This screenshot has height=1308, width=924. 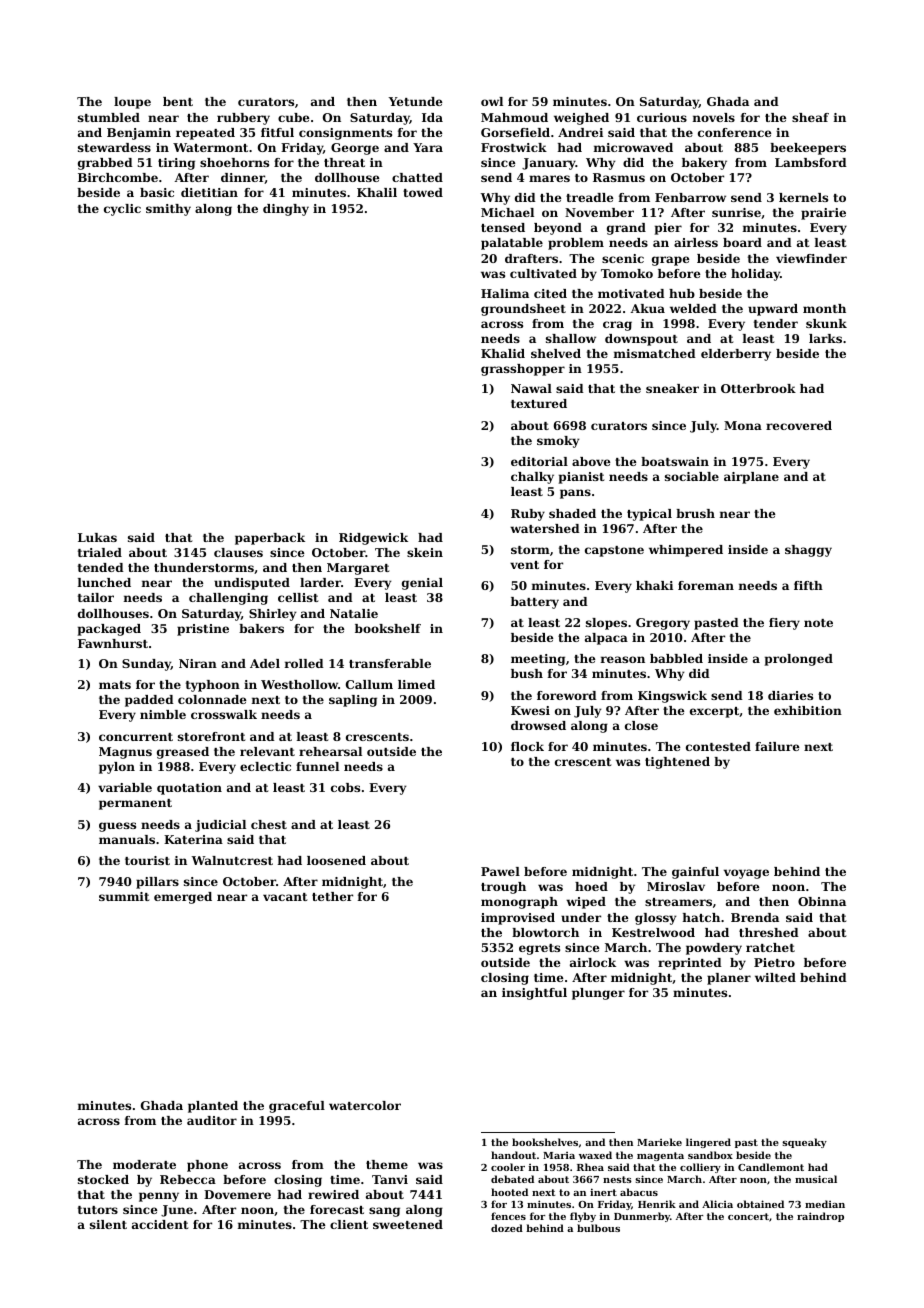 What do you see at coordinates (416, 684) in the screenshot?
I see `limed` at bounding box center [416, 684].
